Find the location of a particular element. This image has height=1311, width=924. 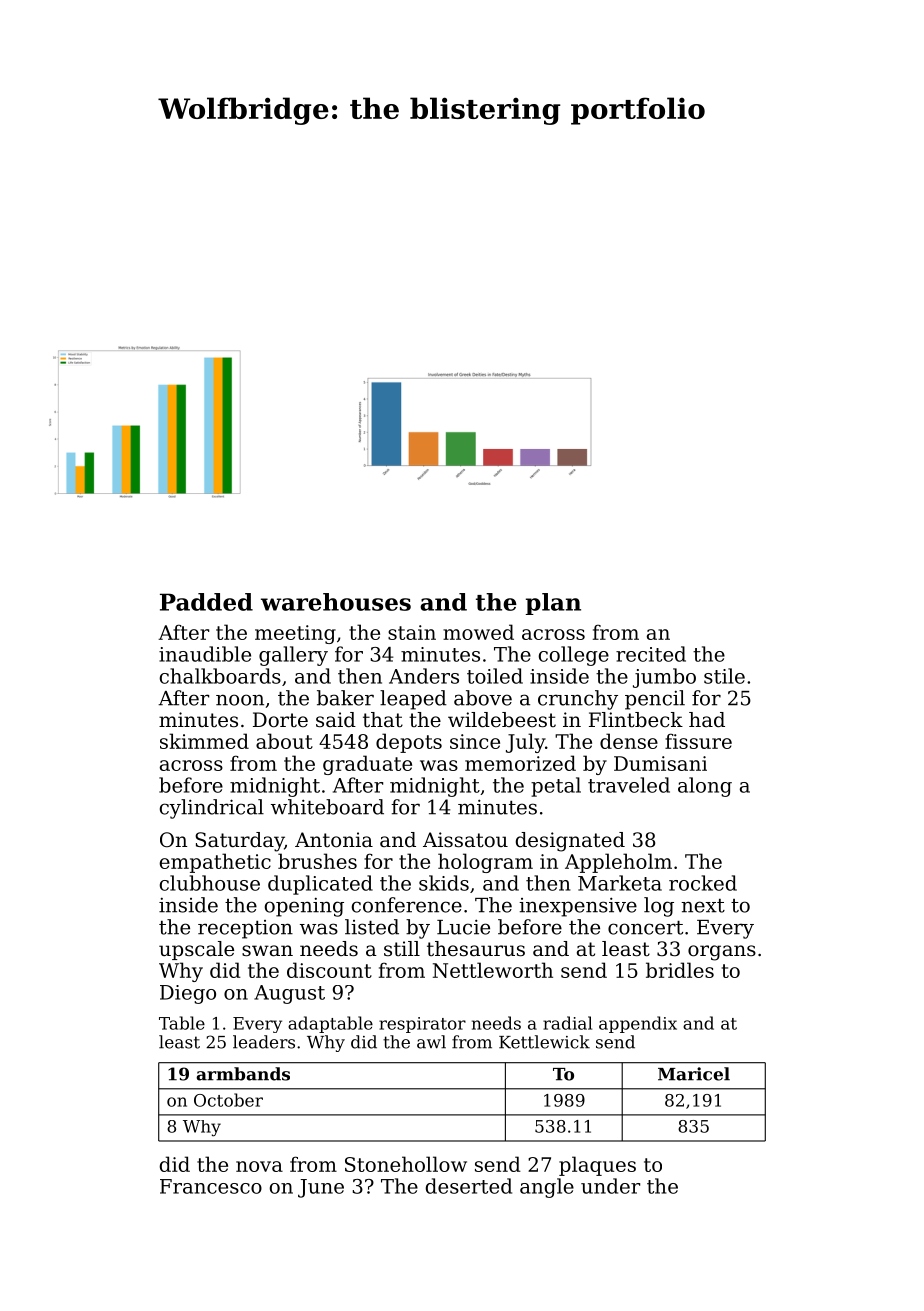

organs is located at coordinates (722, 953).
